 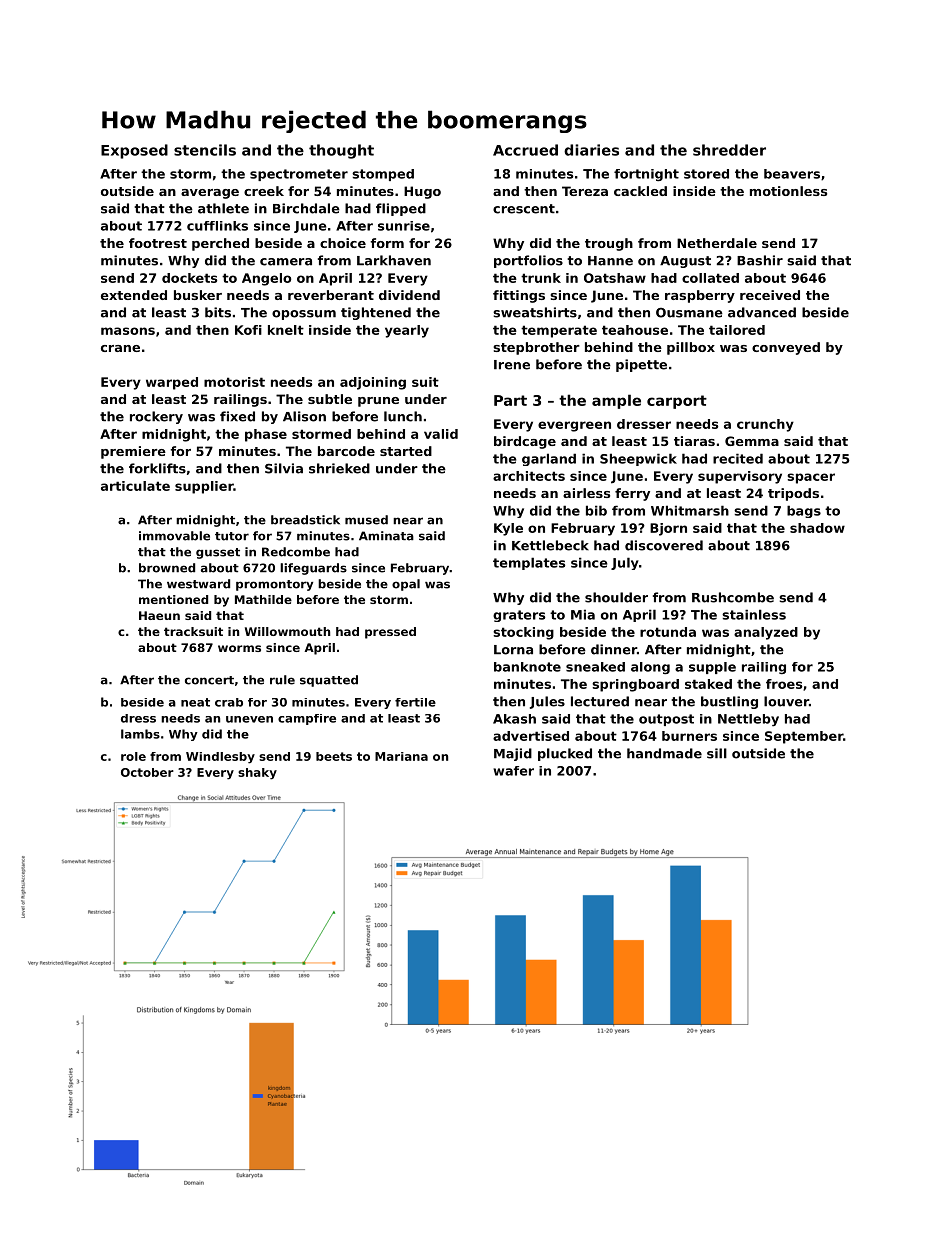 What do you see at coordinates (134, 151) in the screenshot?
I see `Exposed` at bounding box center [134, 151].
